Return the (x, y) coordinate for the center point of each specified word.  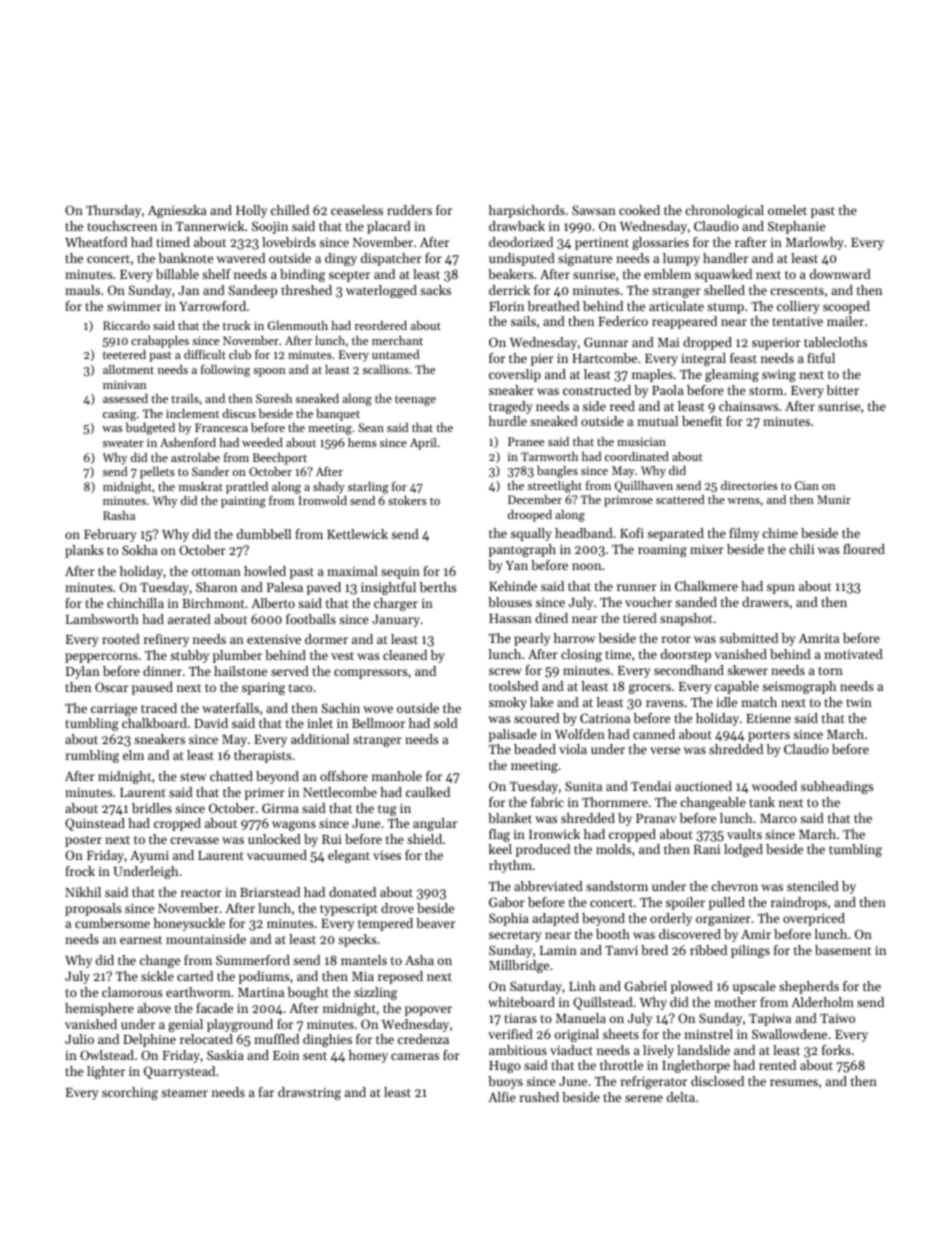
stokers (407, 500)
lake (541, 702)
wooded (774, 786)
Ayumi (149, 857)
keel (500, 849)
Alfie (502, 1097)
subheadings (837, 787)
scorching (130, 1093)
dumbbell (264, 534)
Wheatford (96, 242)
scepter (349, 276)
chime (780, 533)
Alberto (273, 603)
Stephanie (796, 227)
